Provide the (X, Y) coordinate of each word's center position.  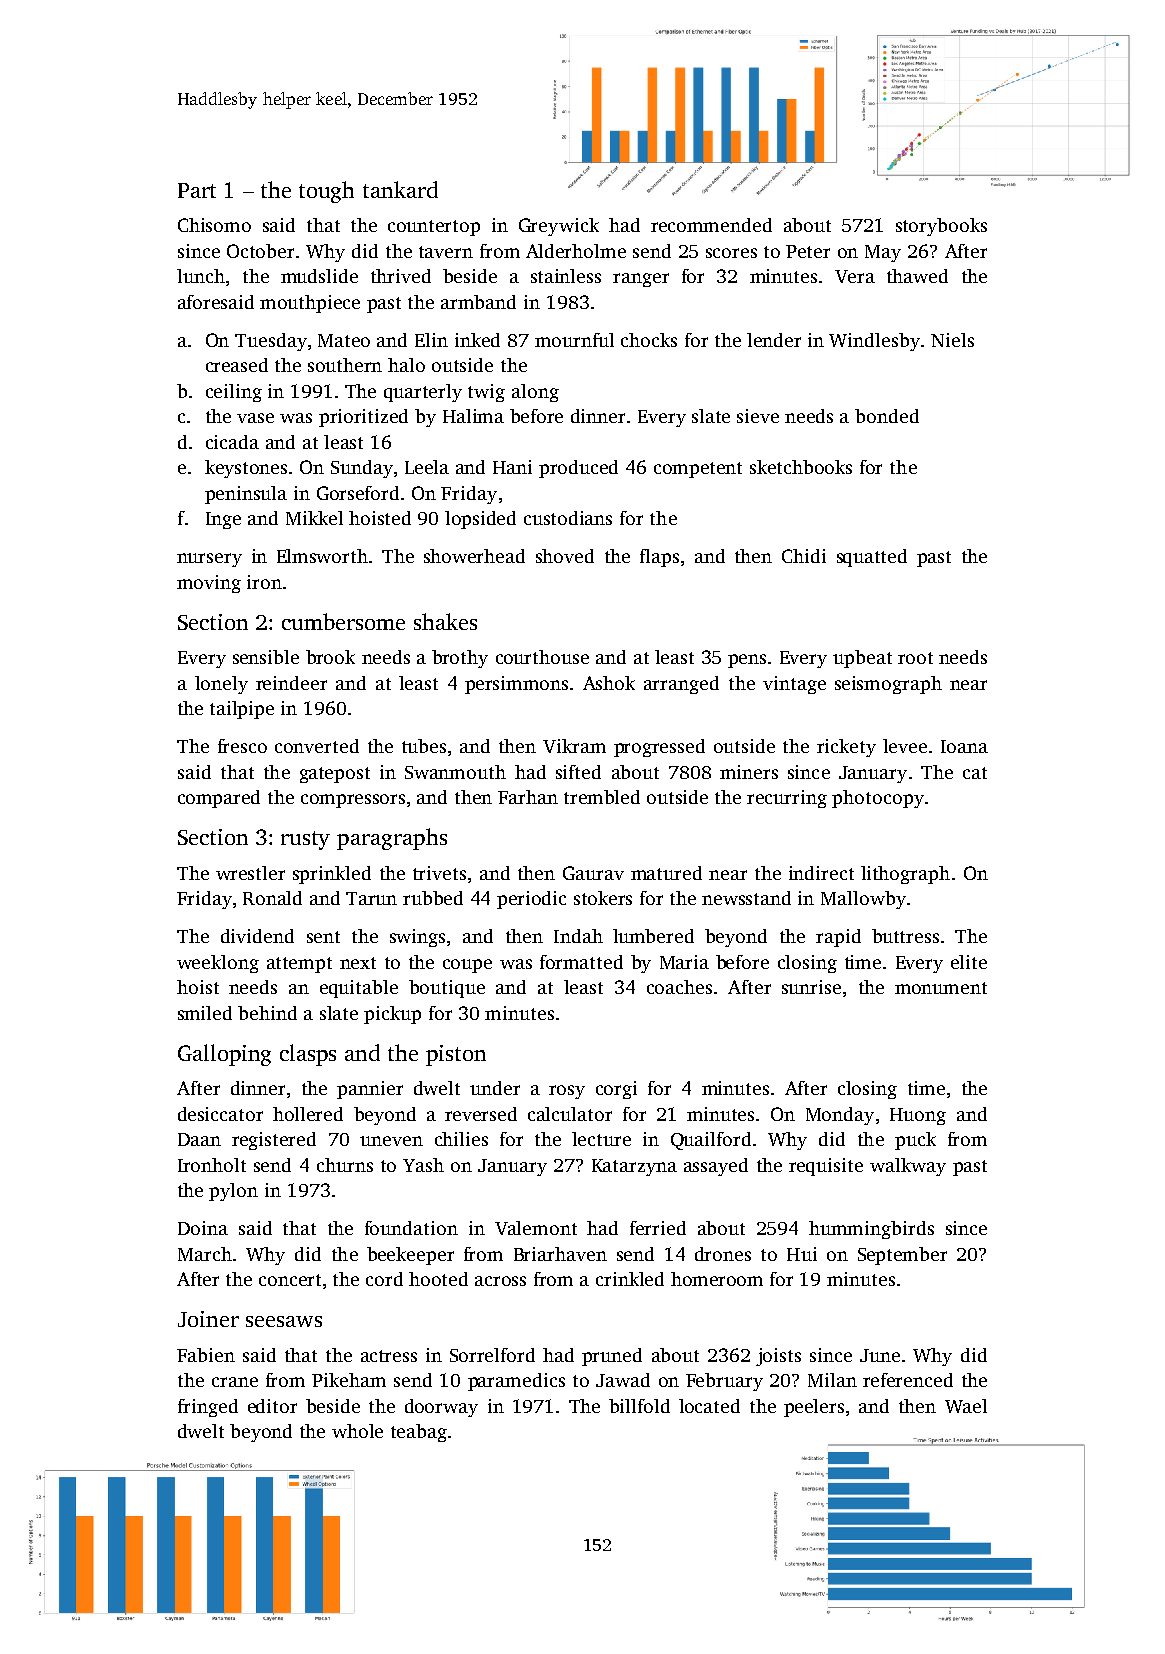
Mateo (344, 340)
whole (357, 1431)
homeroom (717, 1279)
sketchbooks (801, 467)
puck (915, 1141)
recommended (711, 225)
